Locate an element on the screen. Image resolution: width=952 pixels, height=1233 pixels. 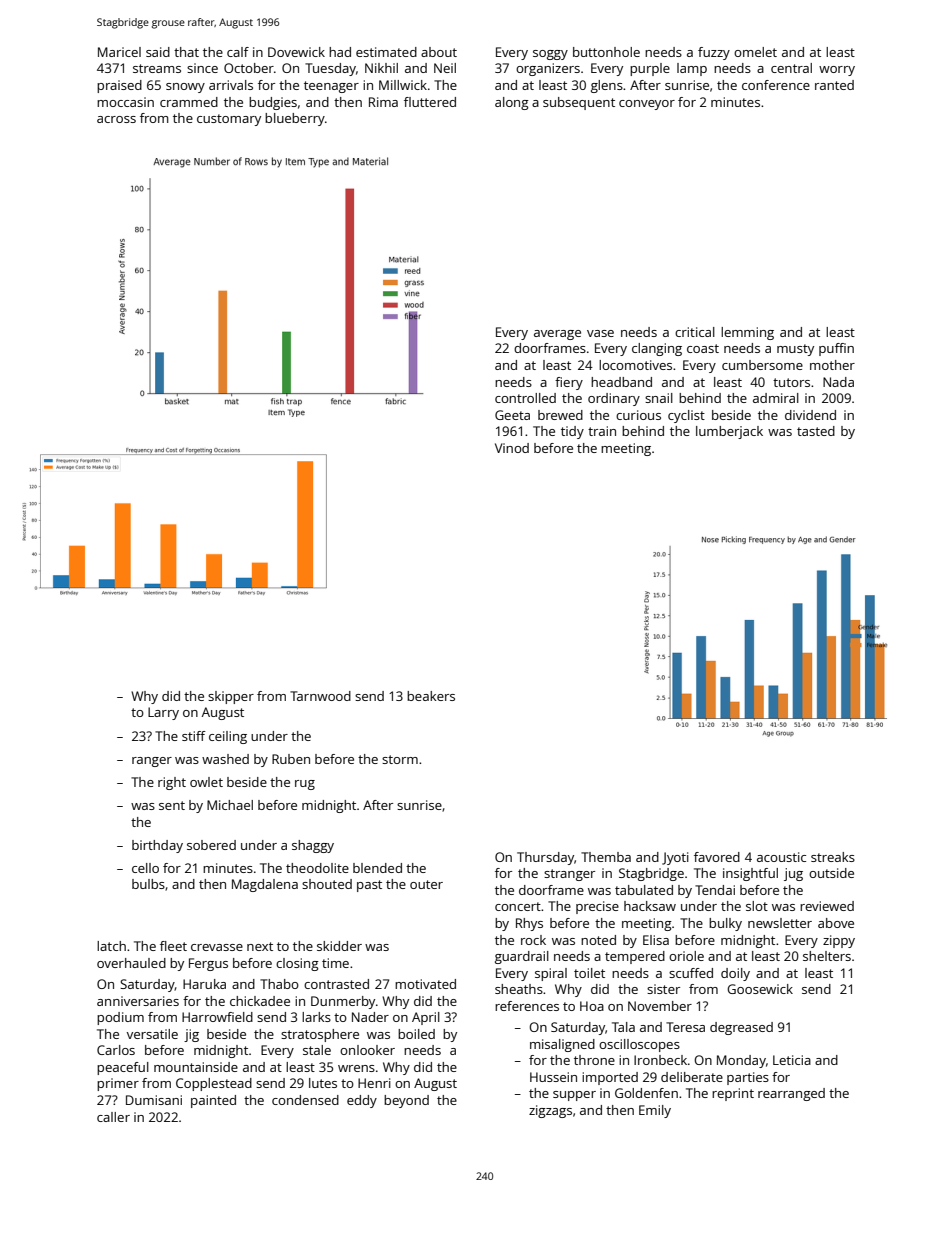
conveyor is located at coordinates (647, 105).
